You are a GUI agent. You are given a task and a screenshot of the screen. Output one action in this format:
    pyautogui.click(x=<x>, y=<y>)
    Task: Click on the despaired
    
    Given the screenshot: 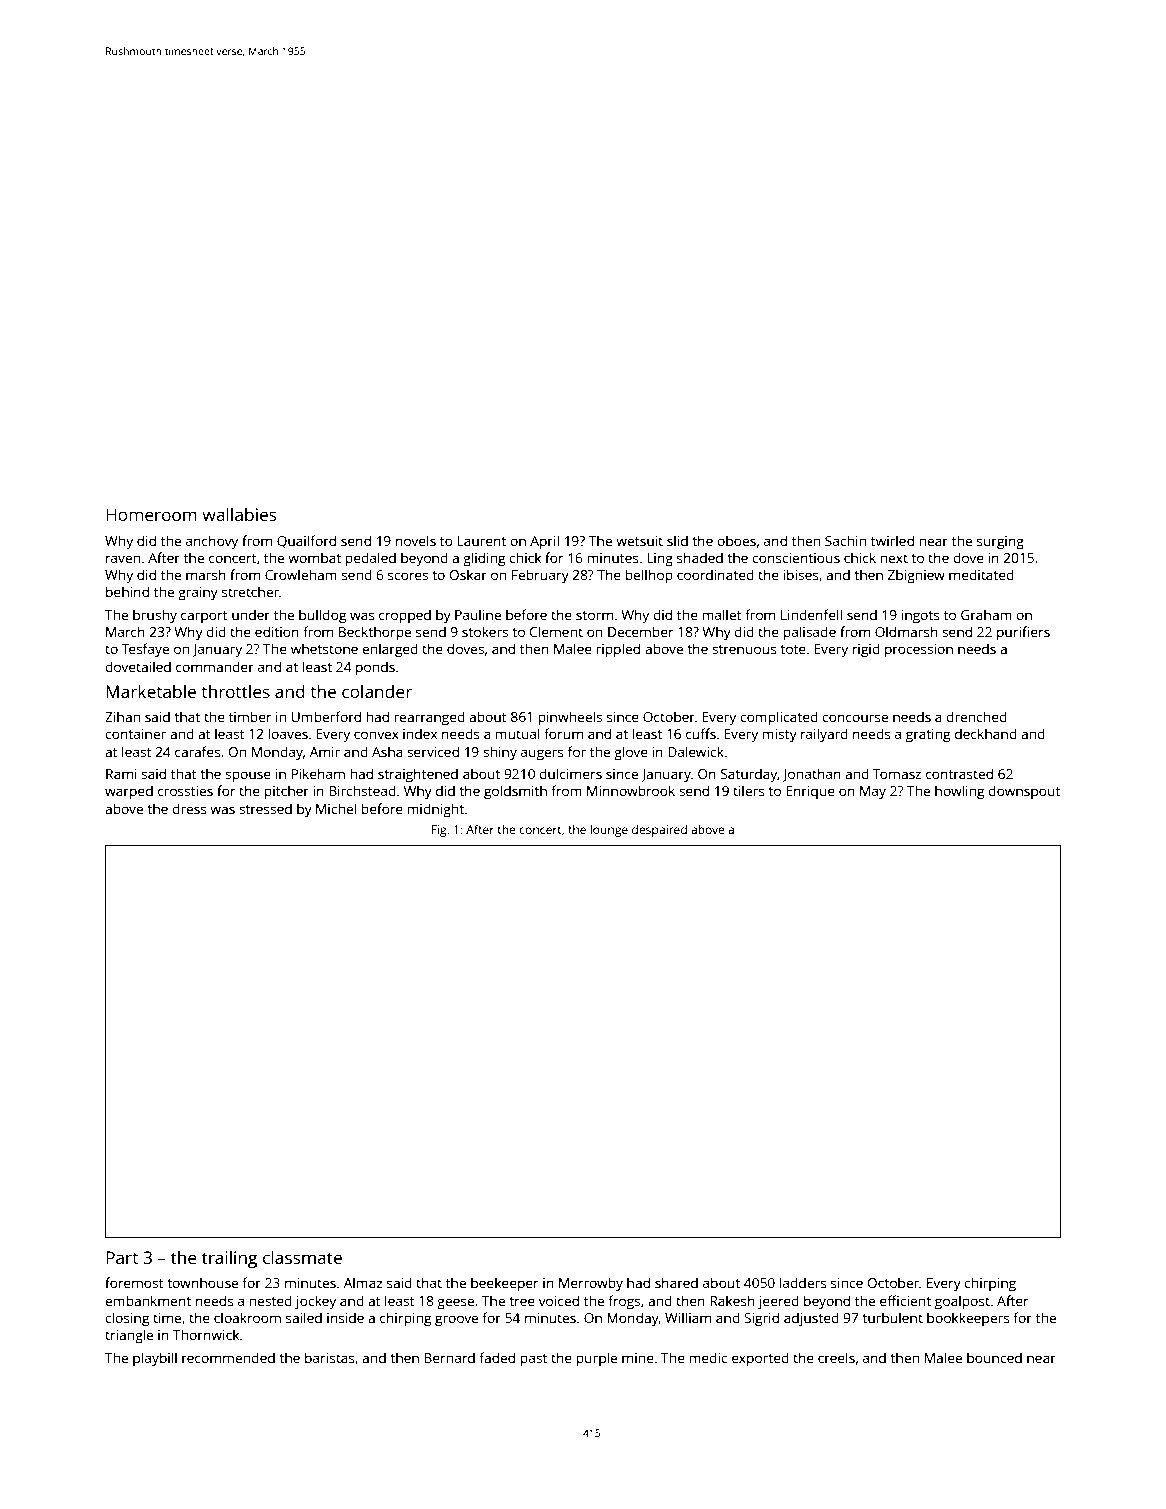 What is the action you would take?
    pyautogui.click(x=659, y=831)
